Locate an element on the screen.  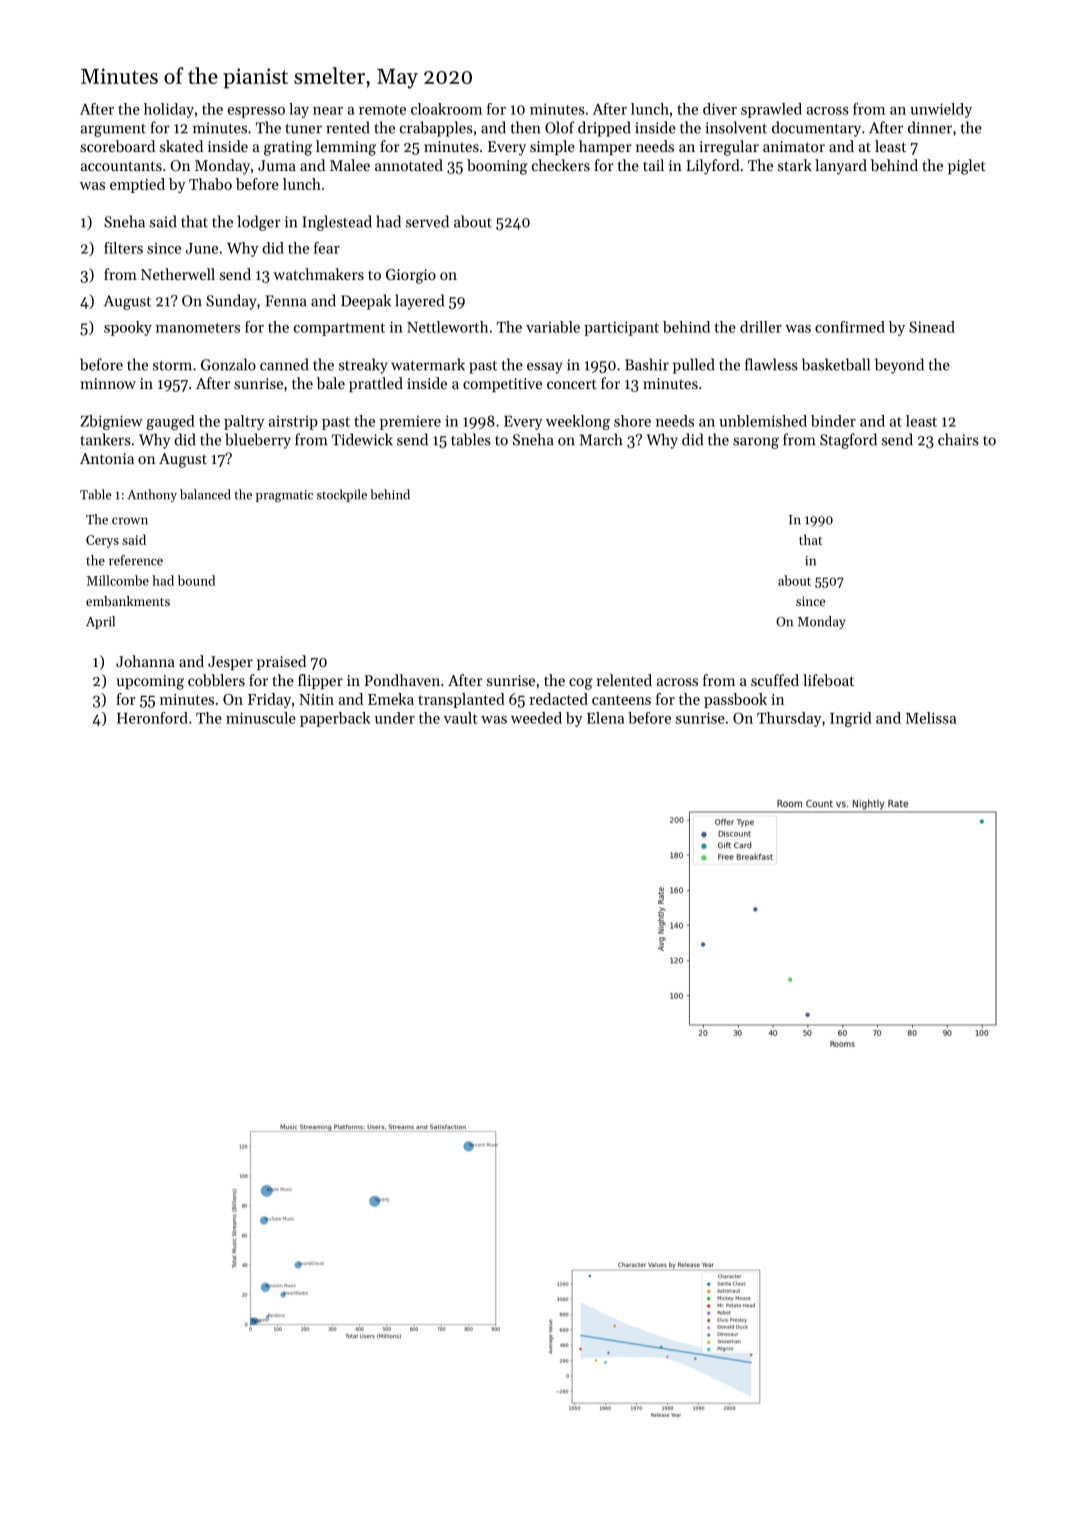
filters is located at coordinates (123, 248).
